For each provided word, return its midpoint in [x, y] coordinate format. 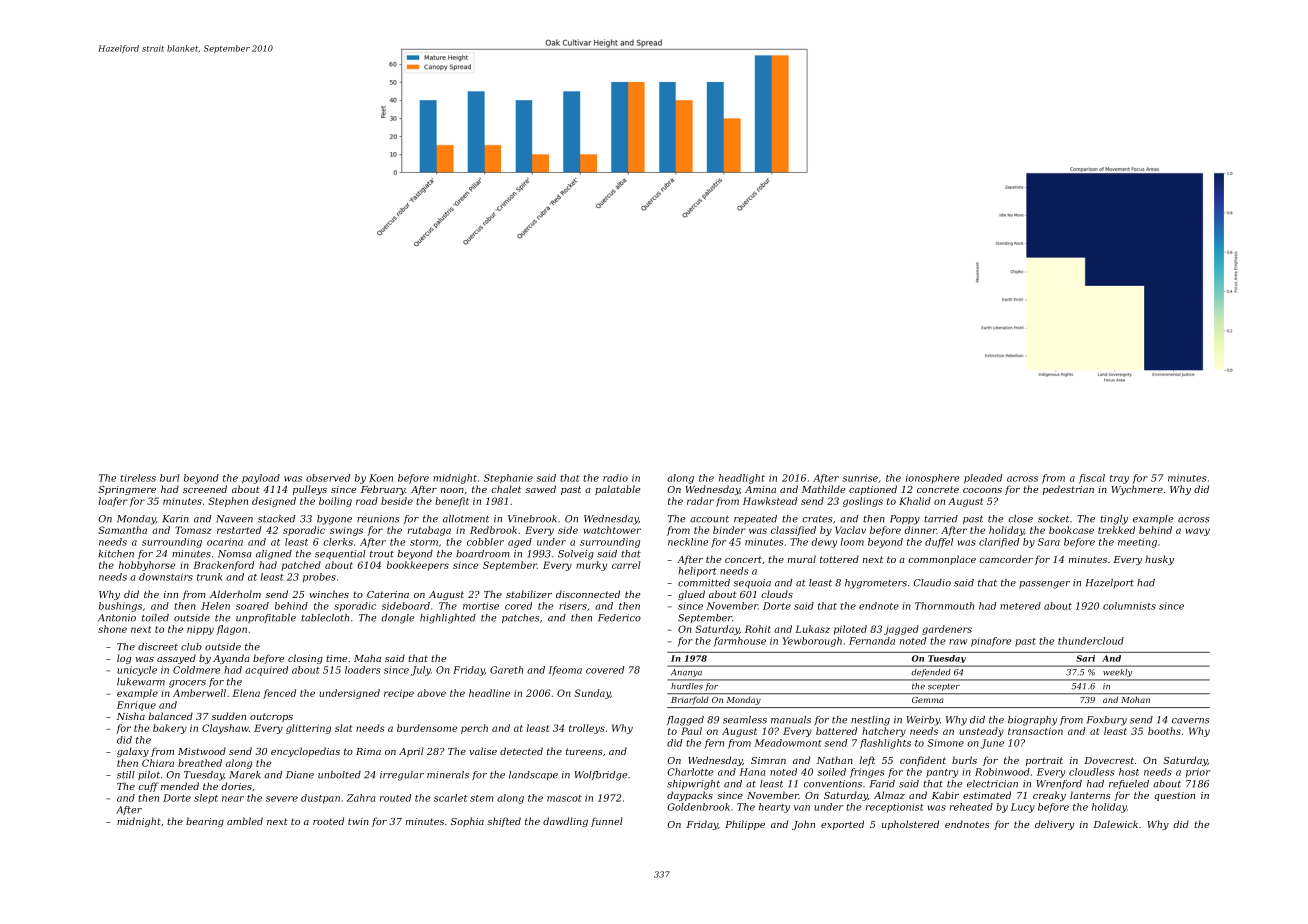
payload [261, 479]
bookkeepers [418, 566]
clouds [777, 594]
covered [605, 670]
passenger [1044, 585]
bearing [205, 822]
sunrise [860, 478]
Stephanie [508, 479]
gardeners [947, 630]
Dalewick [1115, 824]
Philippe [745, 825]
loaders [362, 670]
